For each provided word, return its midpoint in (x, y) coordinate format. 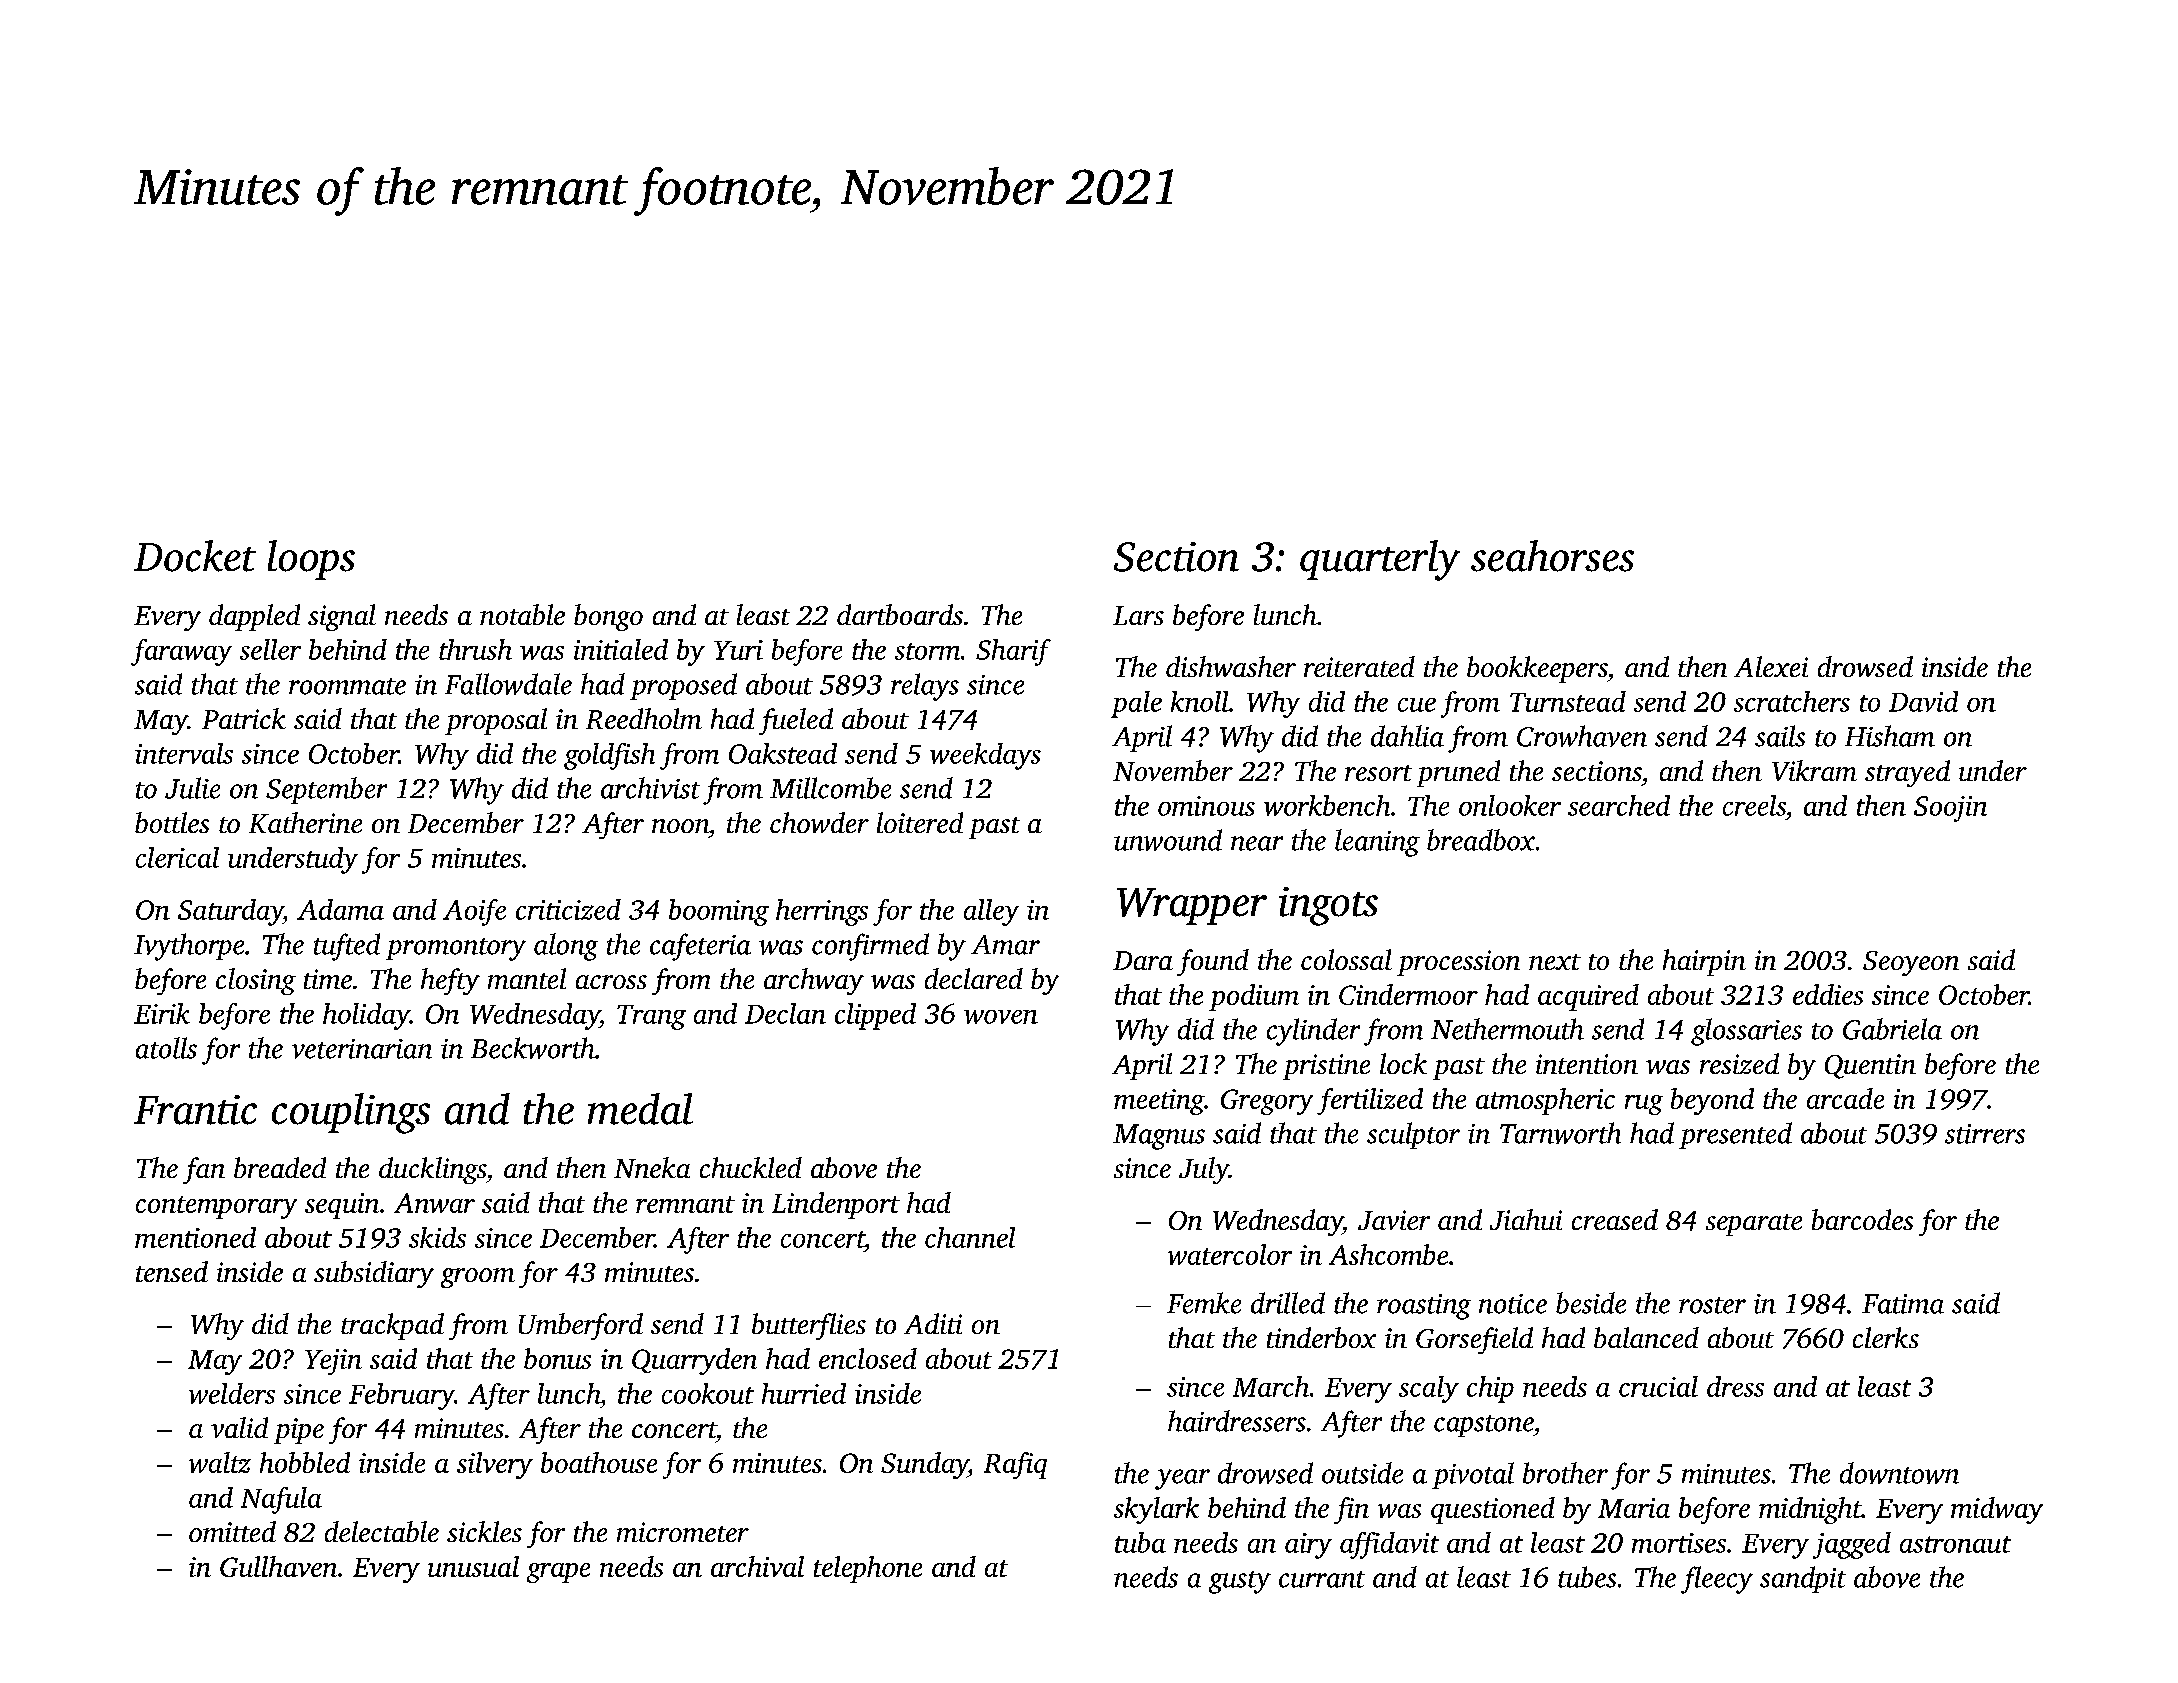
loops (311, 560)
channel (970, 1237)
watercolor (1230, 1254)
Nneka (652, 1167)
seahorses (1552, 556)
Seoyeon (1911, 963)
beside (1591, 1303)
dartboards (900, 614)
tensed (172, 1271)
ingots (1328, 906)
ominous (1206, 806)
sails (1780, 736)
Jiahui (1526, 1219)
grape (558, 1573)
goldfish (609, 756)
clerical (177, 857)
